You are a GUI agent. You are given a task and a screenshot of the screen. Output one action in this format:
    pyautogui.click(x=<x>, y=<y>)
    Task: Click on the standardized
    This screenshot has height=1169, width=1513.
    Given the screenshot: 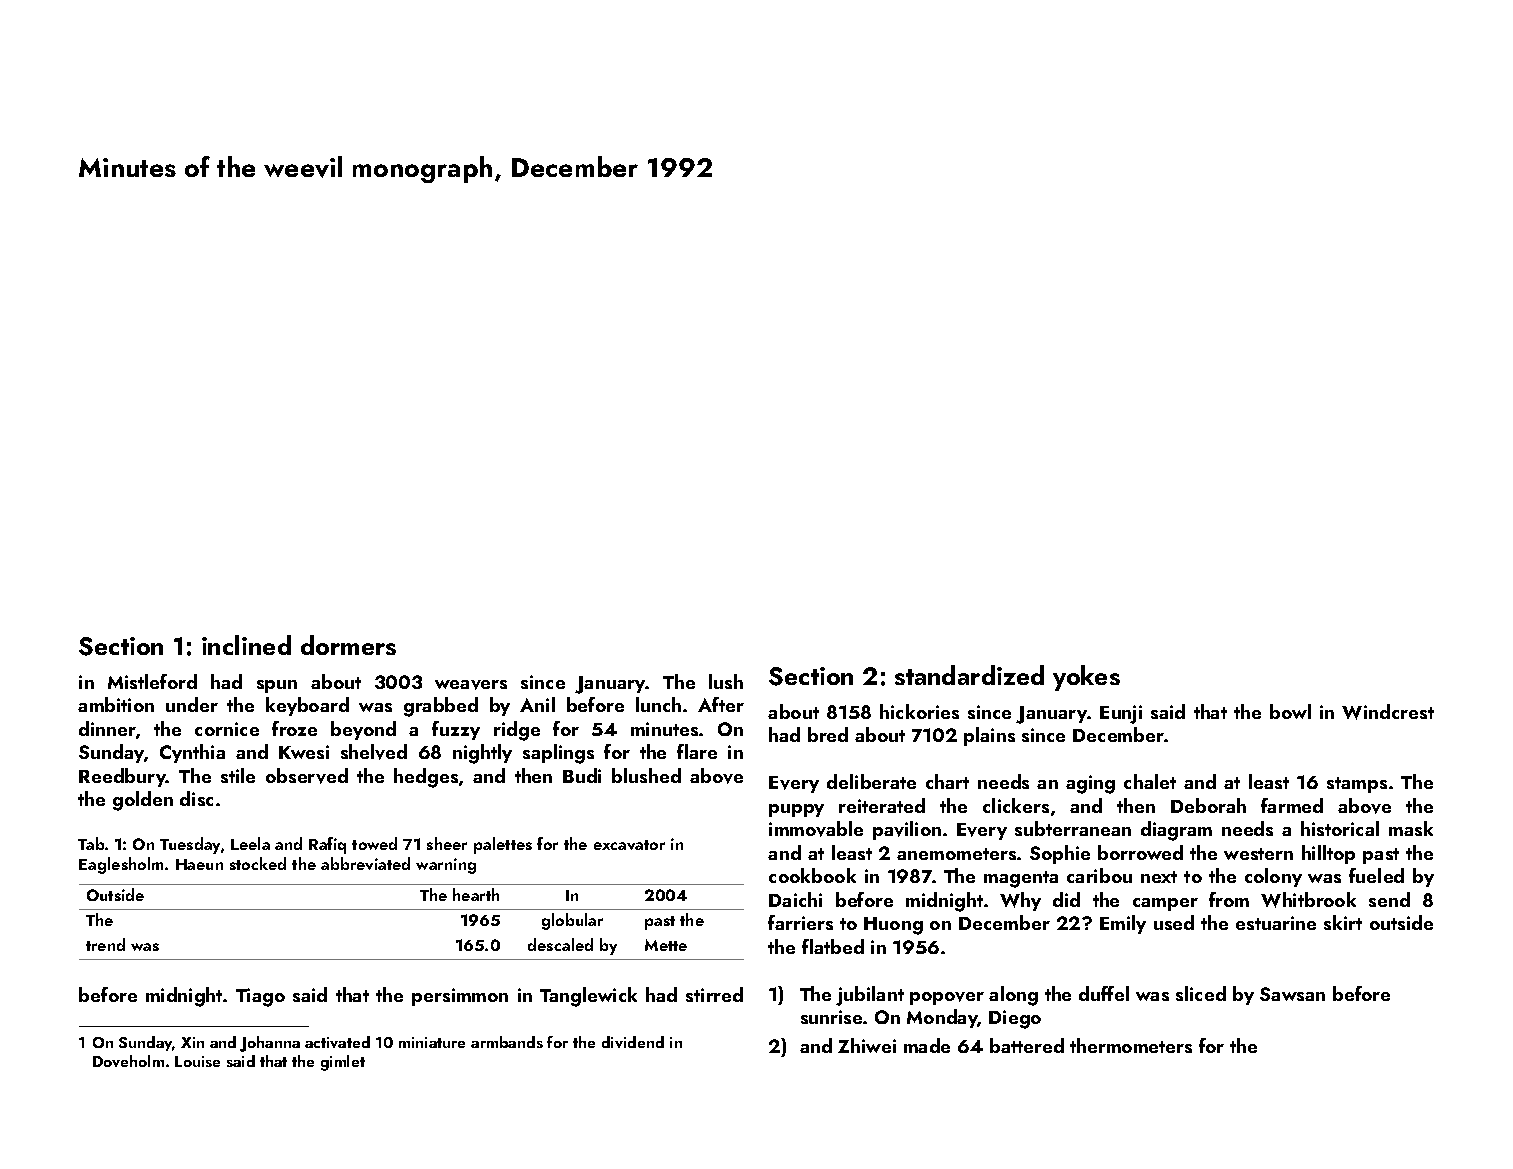 What is the action you would take?
    pyautogui.click(x=969, y=675)
